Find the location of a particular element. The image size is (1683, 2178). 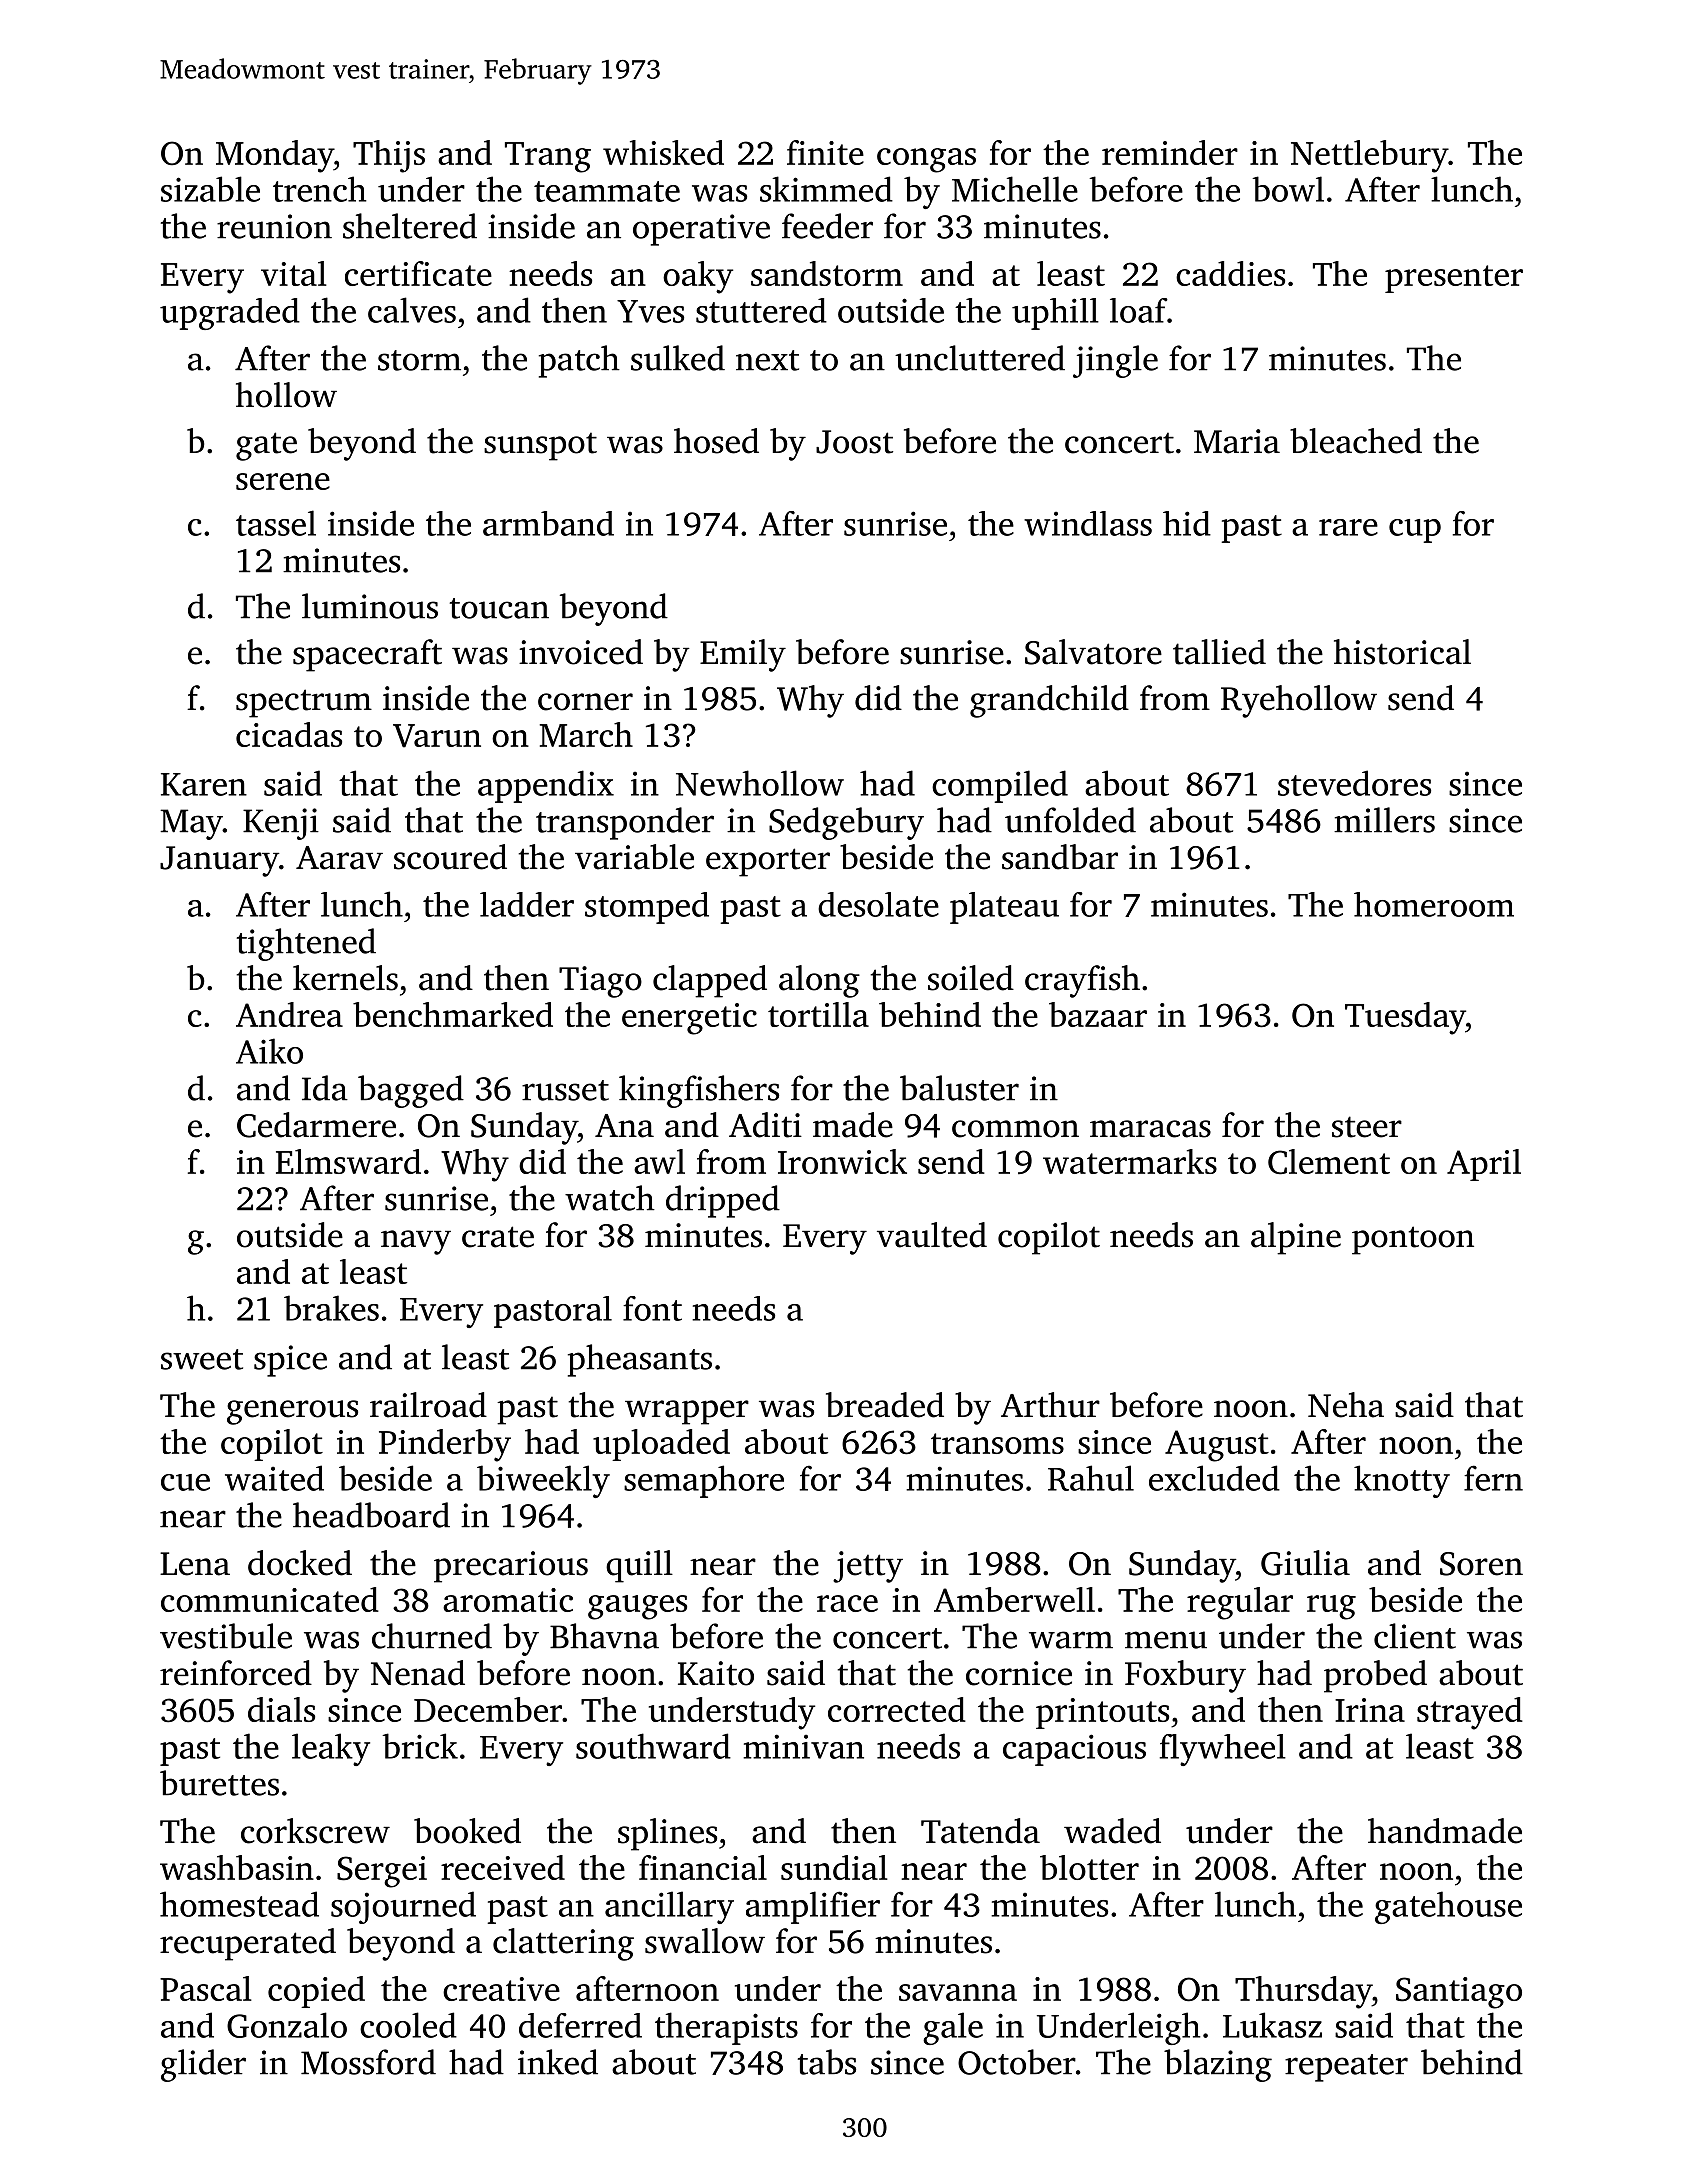

bleached is located at coordinates (1356, 441).
